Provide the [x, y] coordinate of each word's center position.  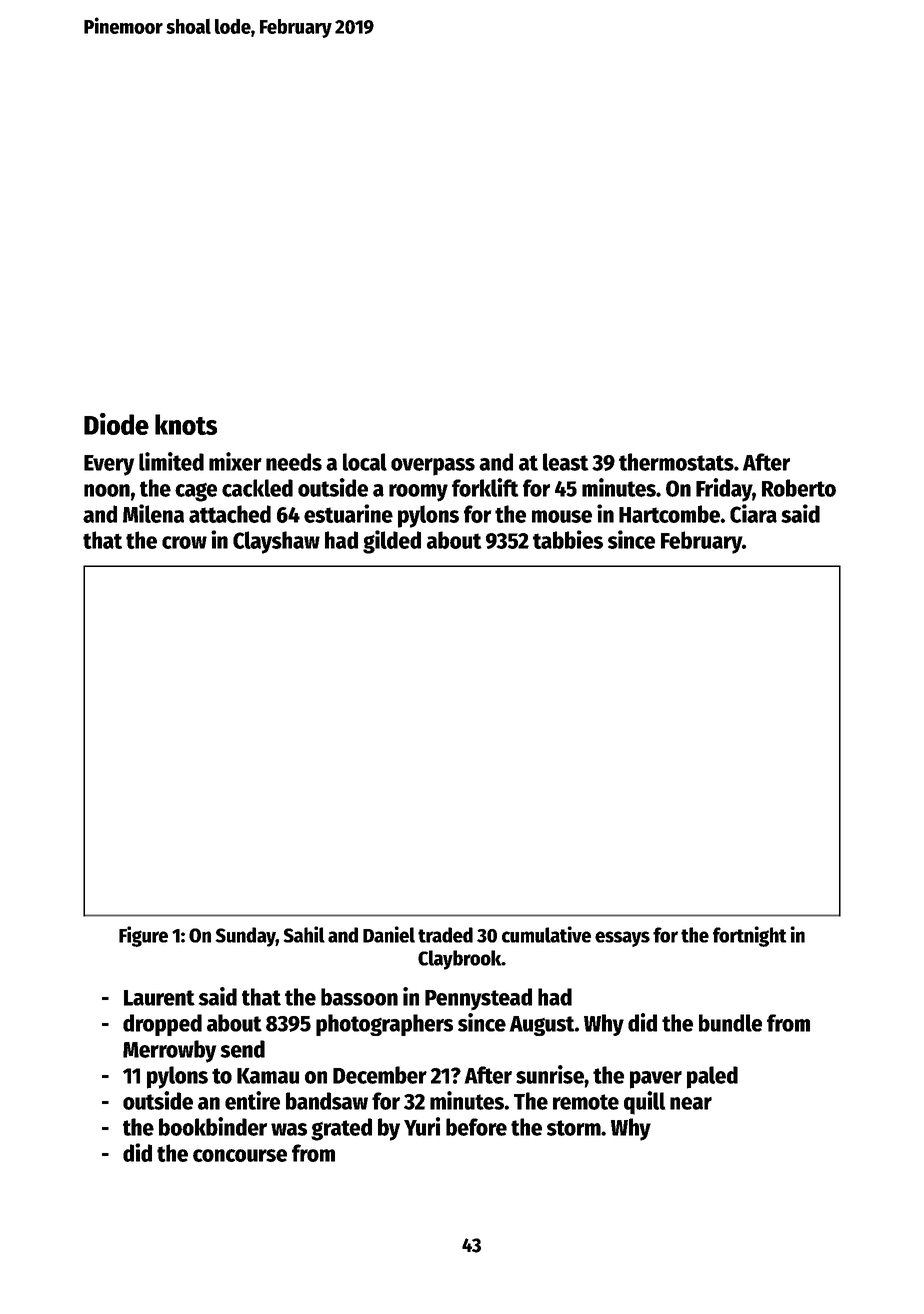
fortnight [750, 936]
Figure [143, 936]
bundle [730, 1023]
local [365, 462]
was [289, 1129]
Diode [116, 424]
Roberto [799, 488]
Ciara [753, 513]
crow [184, 542]
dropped [162, 1025]
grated [341, 1129]
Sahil [304, 934]
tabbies [568, 539]
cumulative [546, 934]
